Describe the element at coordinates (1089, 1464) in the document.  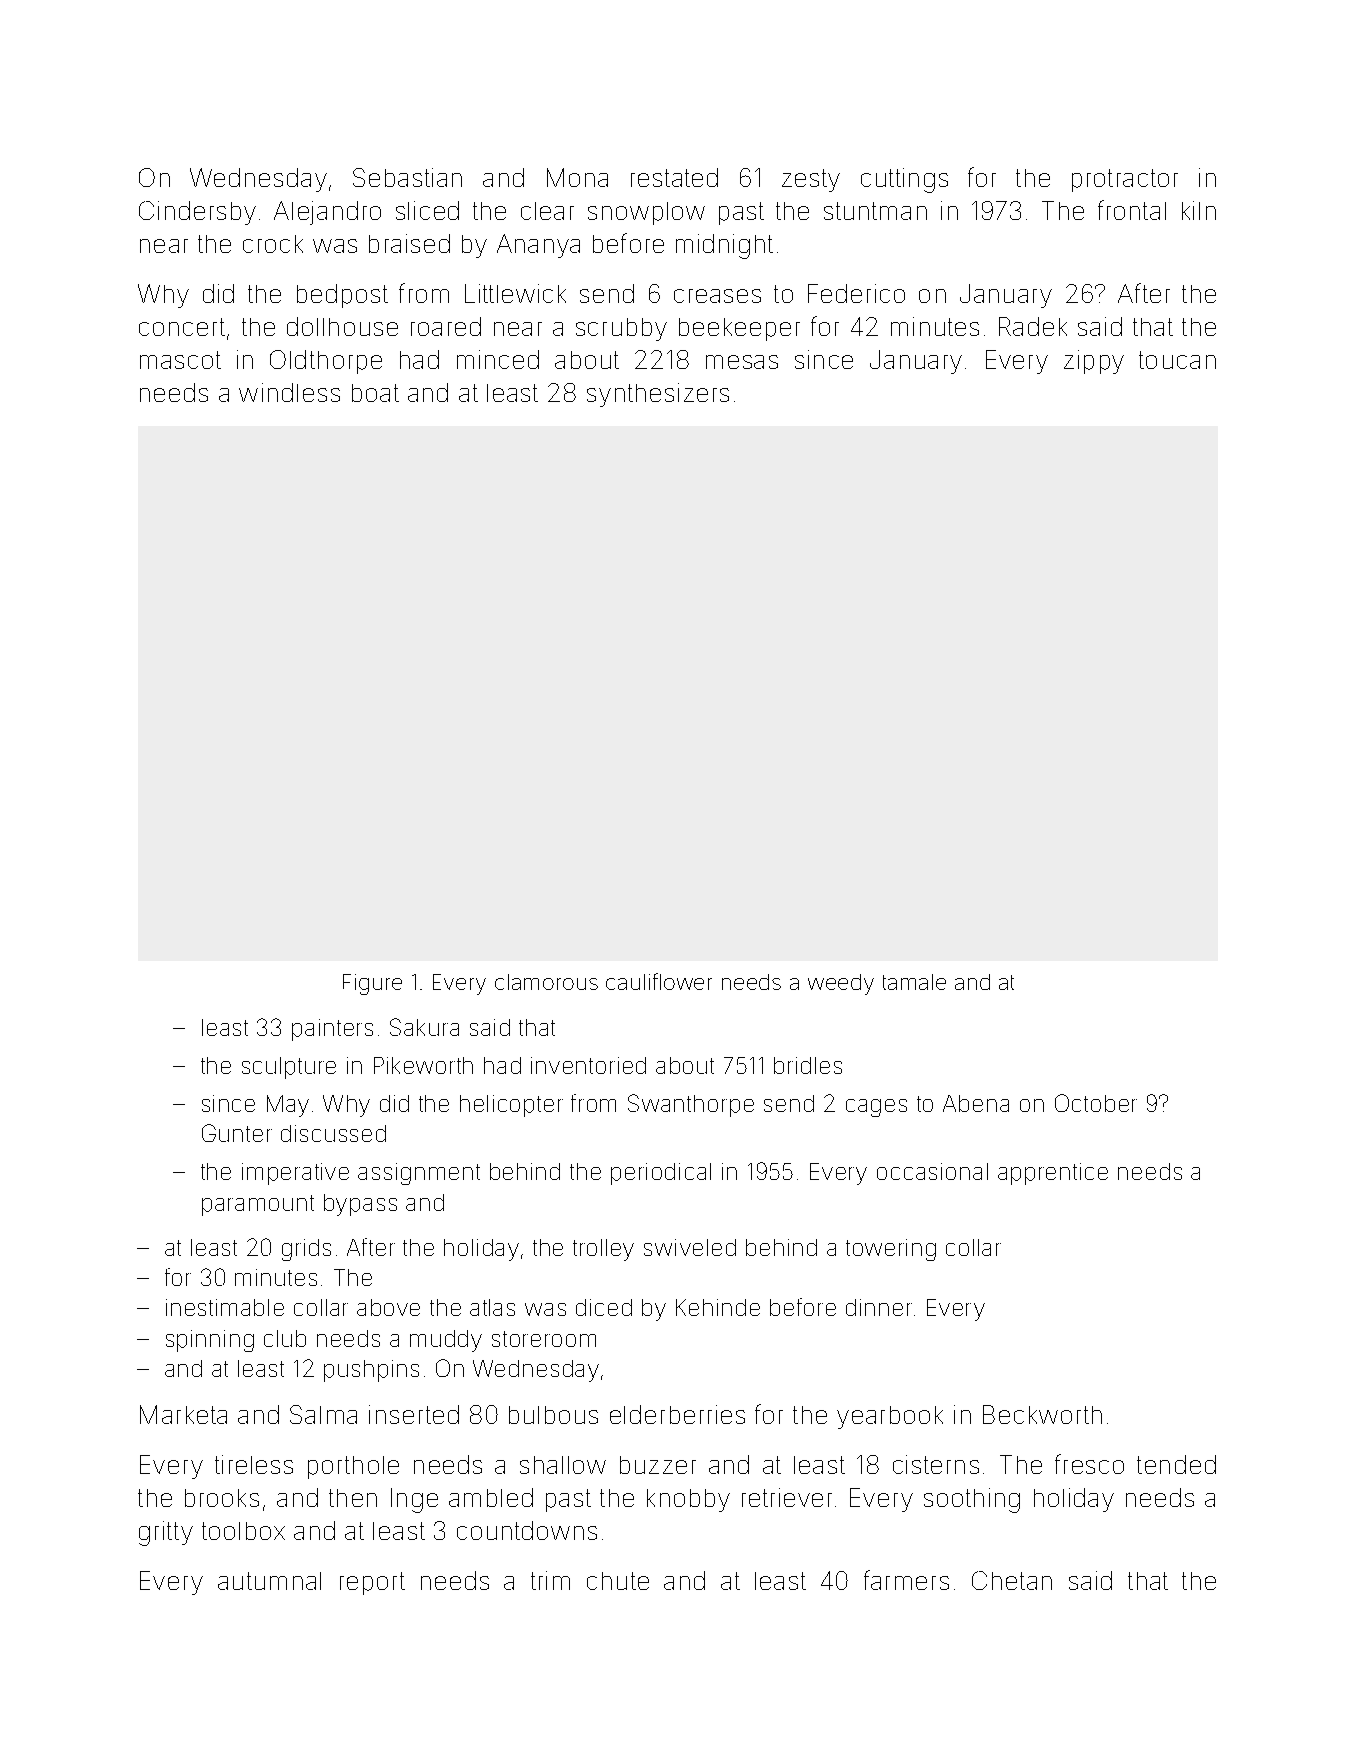
I see `fresco` at that location.
